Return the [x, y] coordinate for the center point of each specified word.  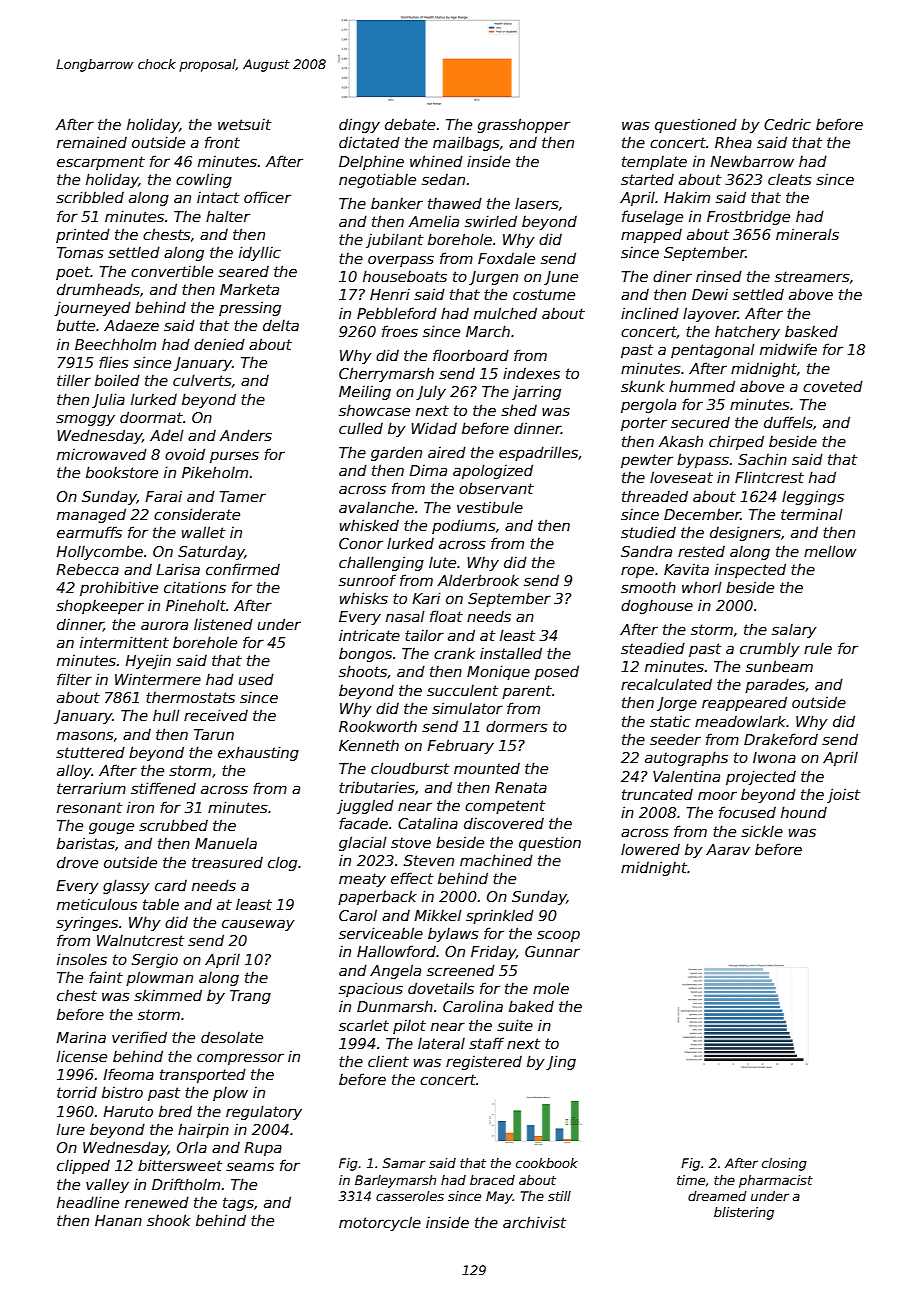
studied [648, 532]
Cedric [787, 124]
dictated [369, 142]
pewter [647, 461]
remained [92, 142]
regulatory [264, 1112]
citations [195, 587]
